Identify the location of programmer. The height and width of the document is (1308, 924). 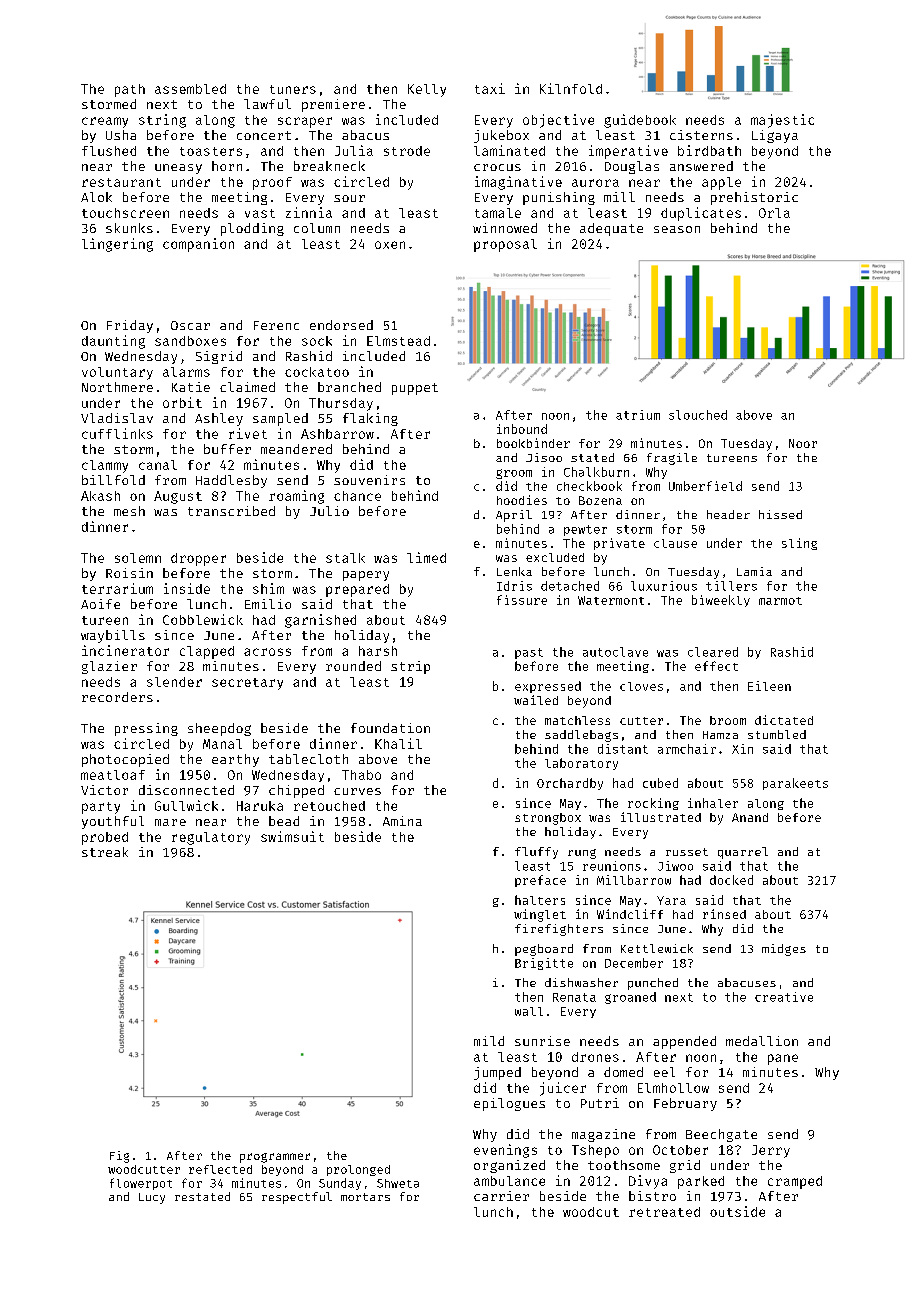
(275, 1158).
